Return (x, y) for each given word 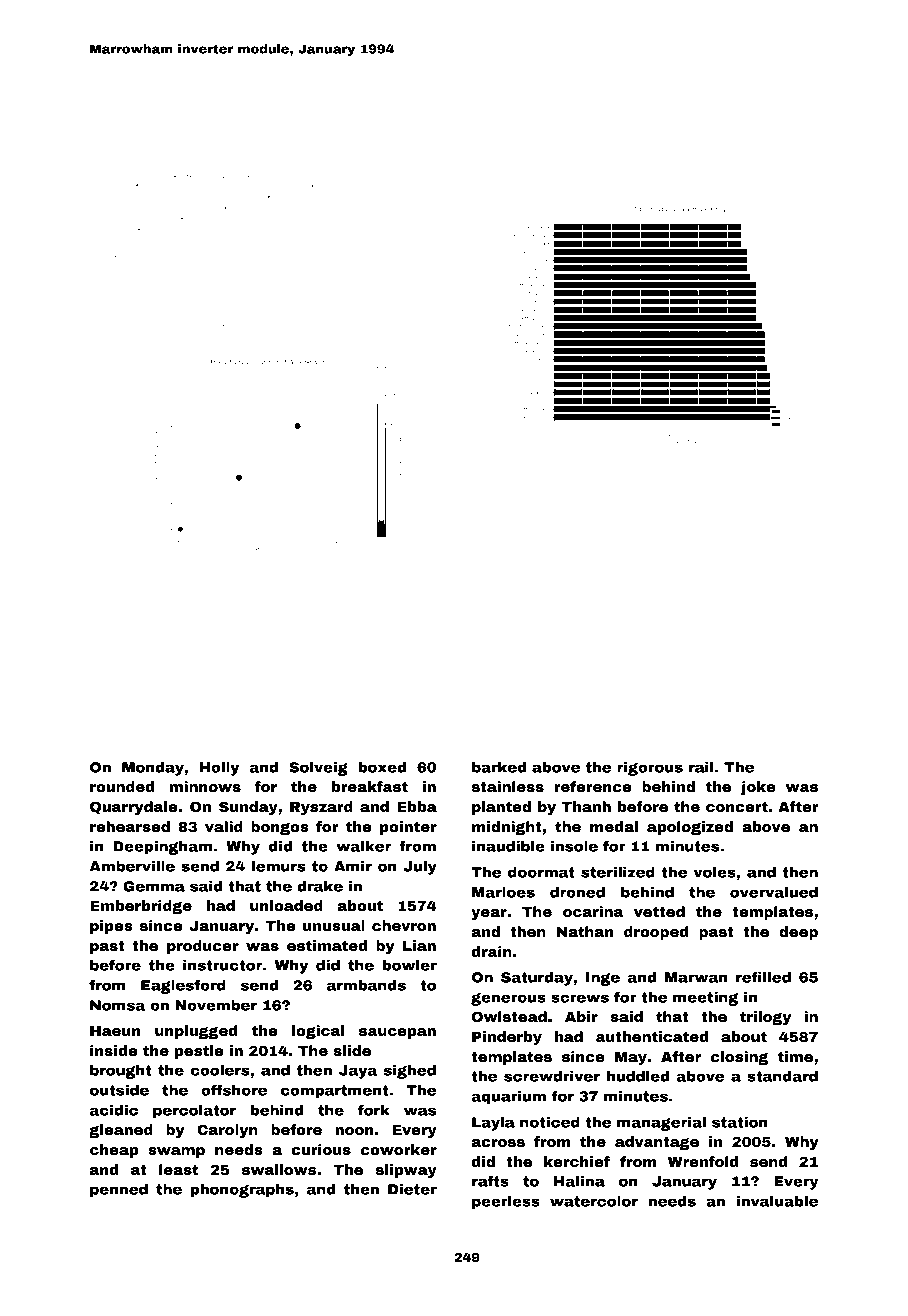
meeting (705, 999)
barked (499, 767)
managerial (661, 1124)
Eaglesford (183, 986)
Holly (219, 769)
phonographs (242, 1191)
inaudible (508, 846)
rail (701, 767)
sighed (410, 1072)
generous (508, 999)
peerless (506, 1203)
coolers (220, 1070)
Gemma (154, 886)
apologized (690, 828)
